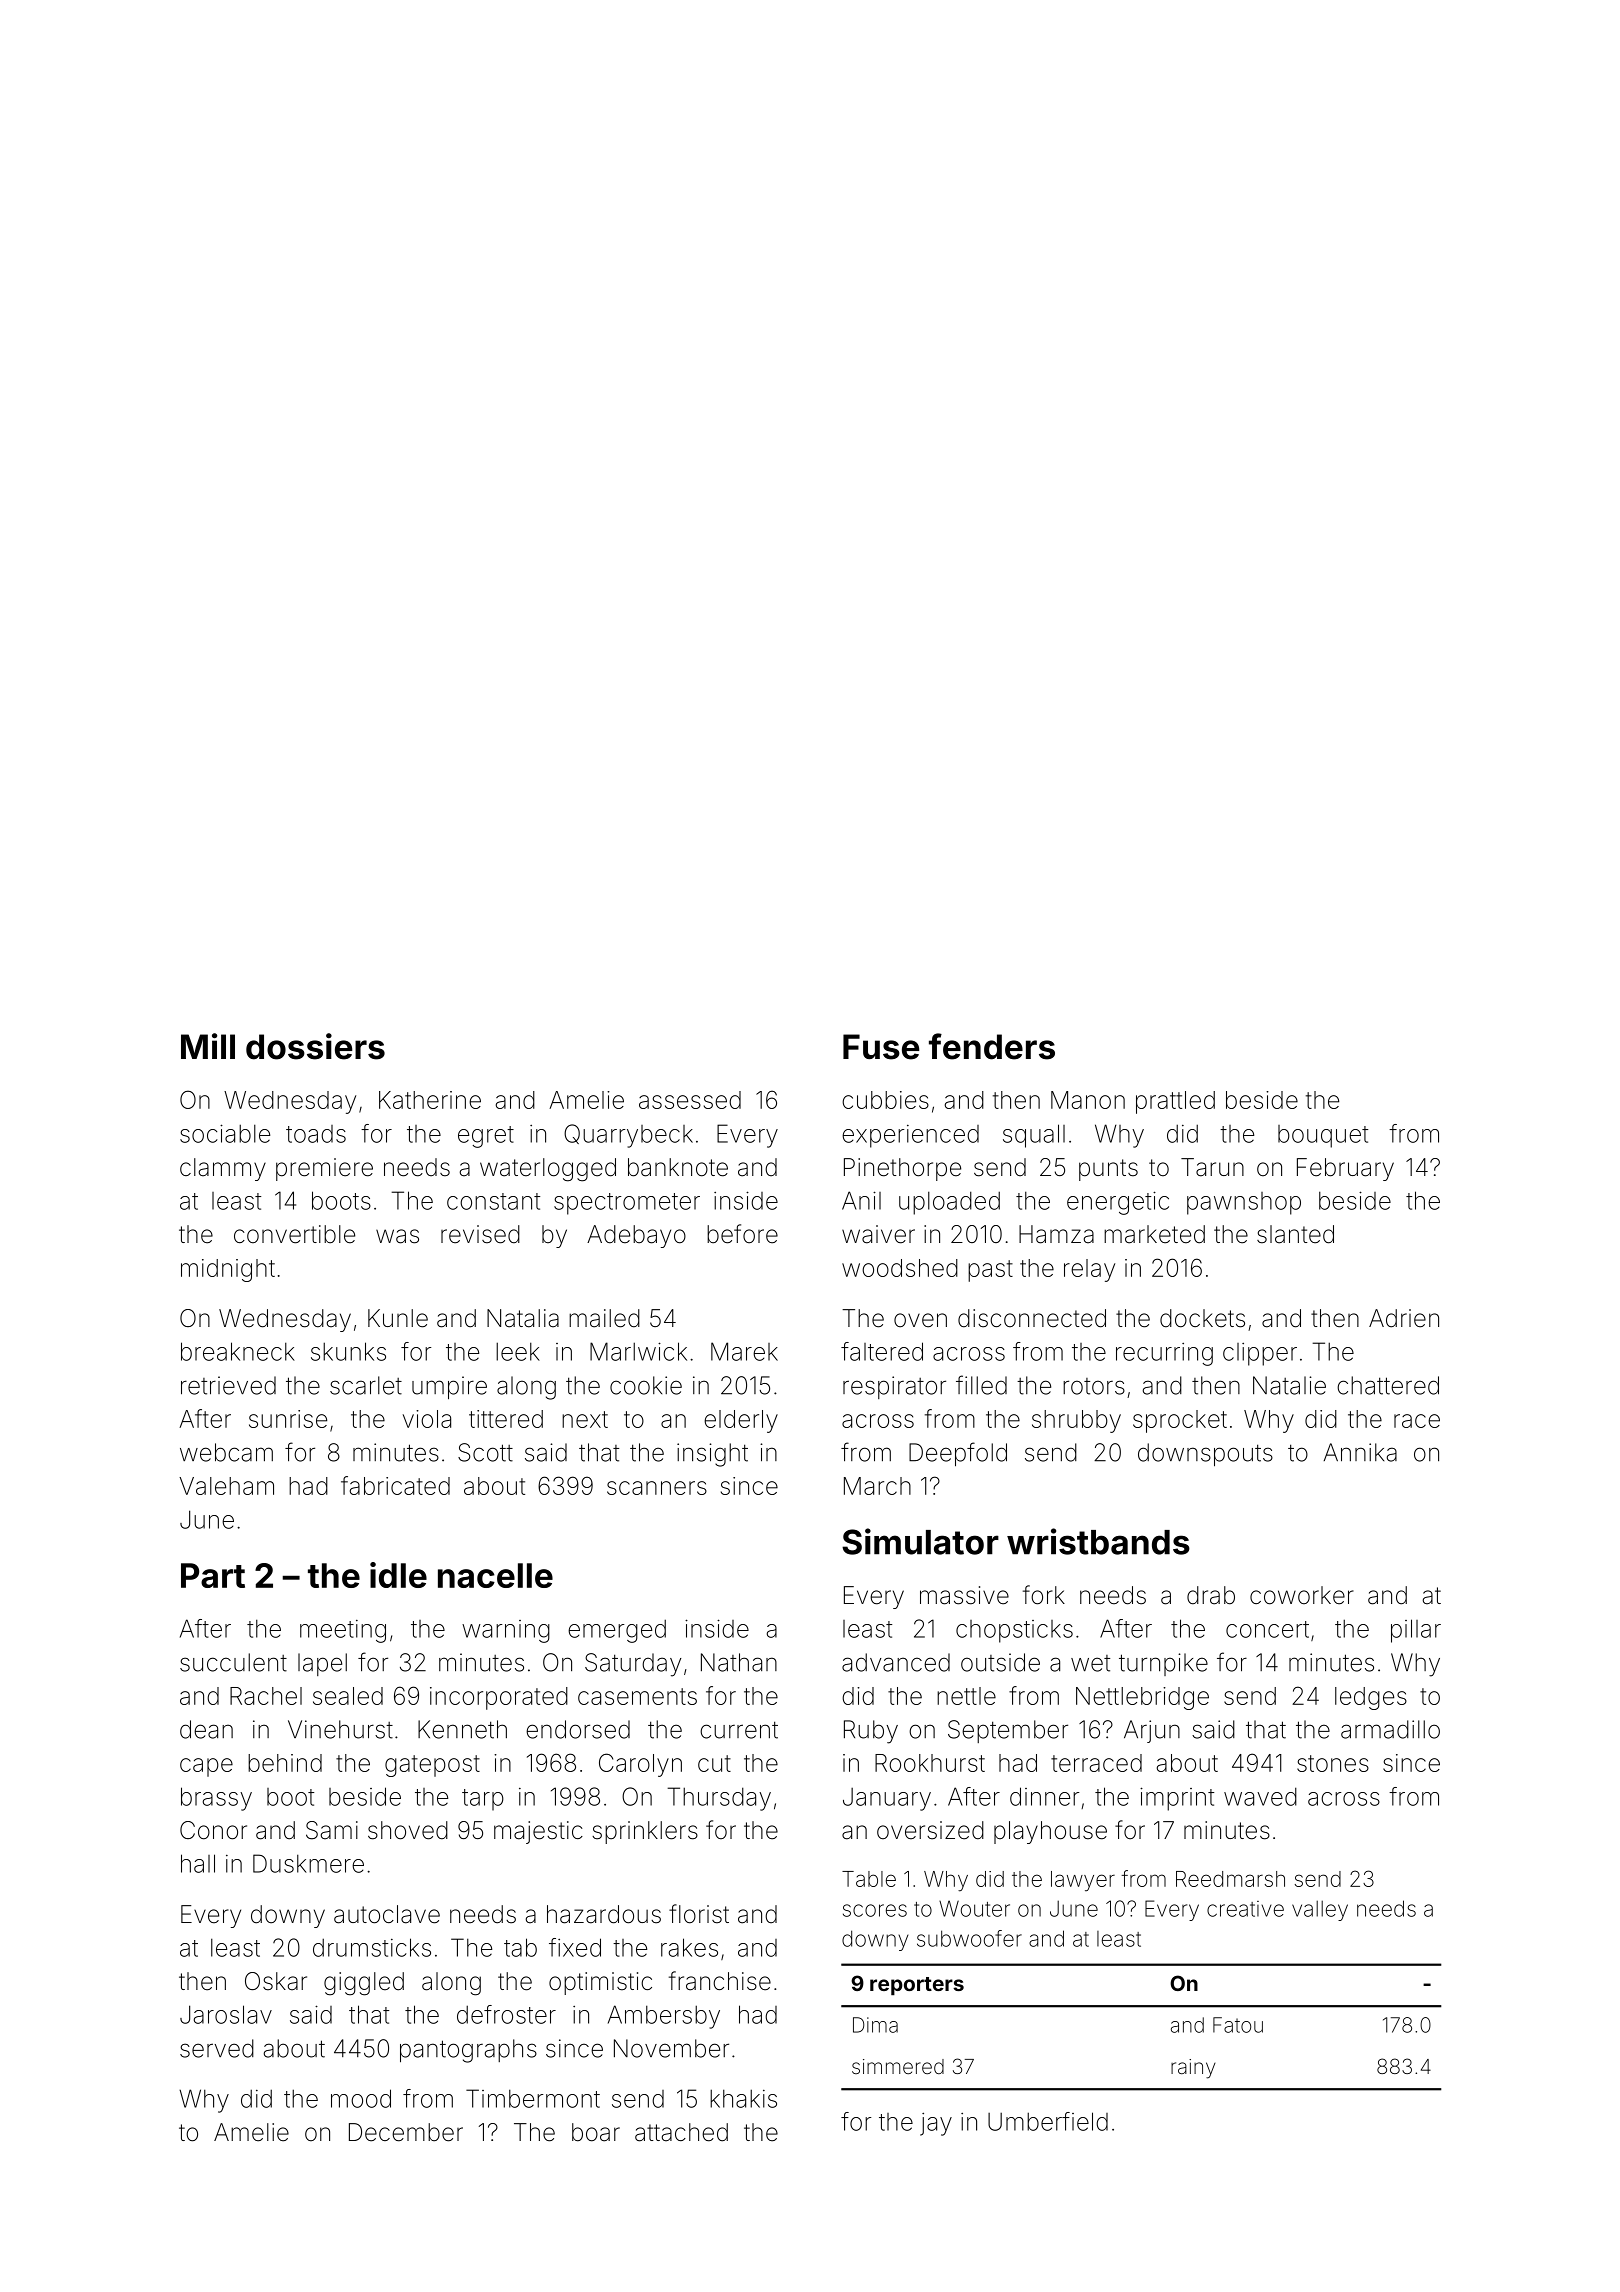 The width and height of the image is (1620, 2292). I want to click on Umberfield, so click(1048, 2121).
